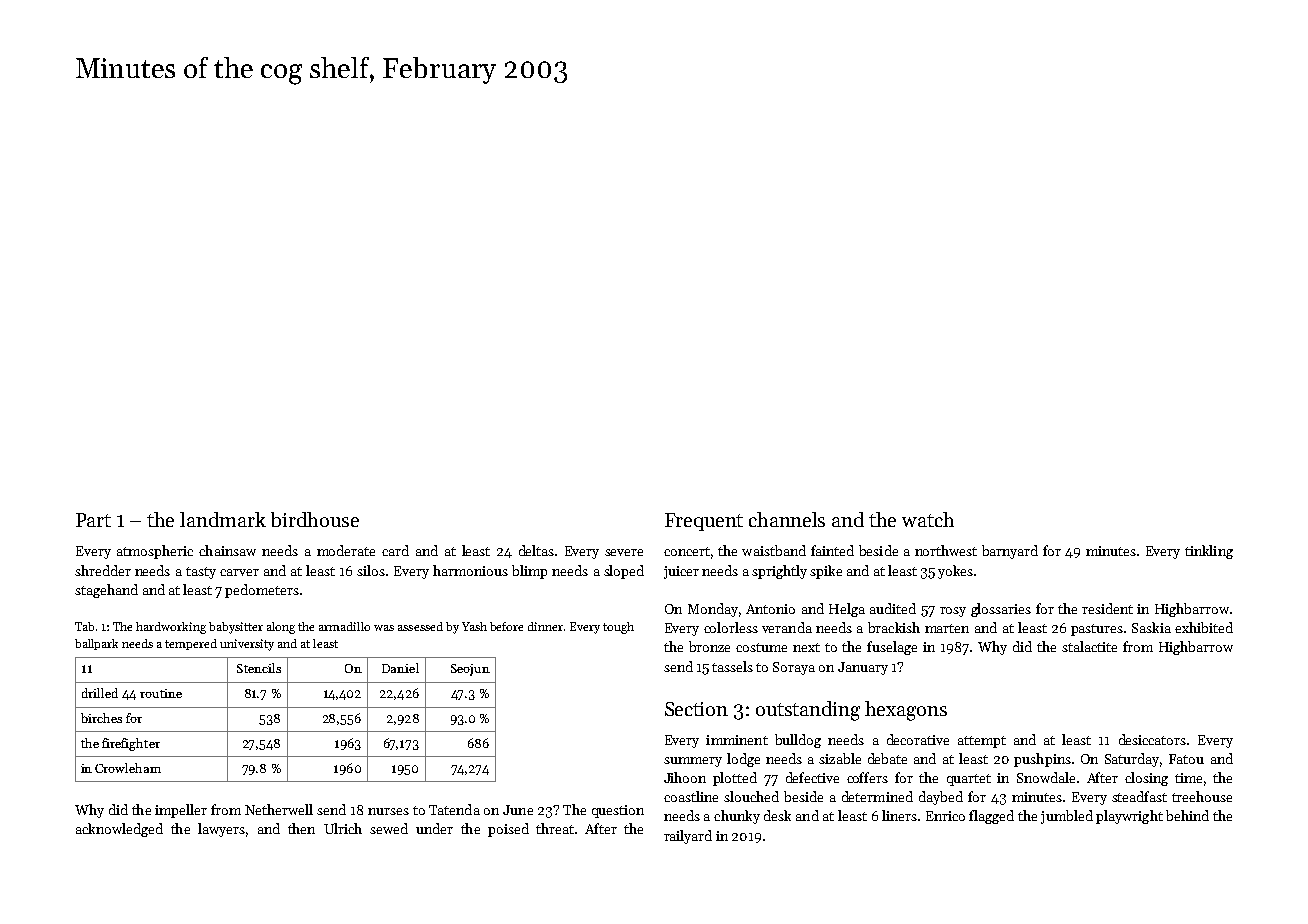 The width and height of the image is (1308, 924). What do you see at coordinates (737, 740) in the image?
I see `imminent` at bounding box center [737, 740].
